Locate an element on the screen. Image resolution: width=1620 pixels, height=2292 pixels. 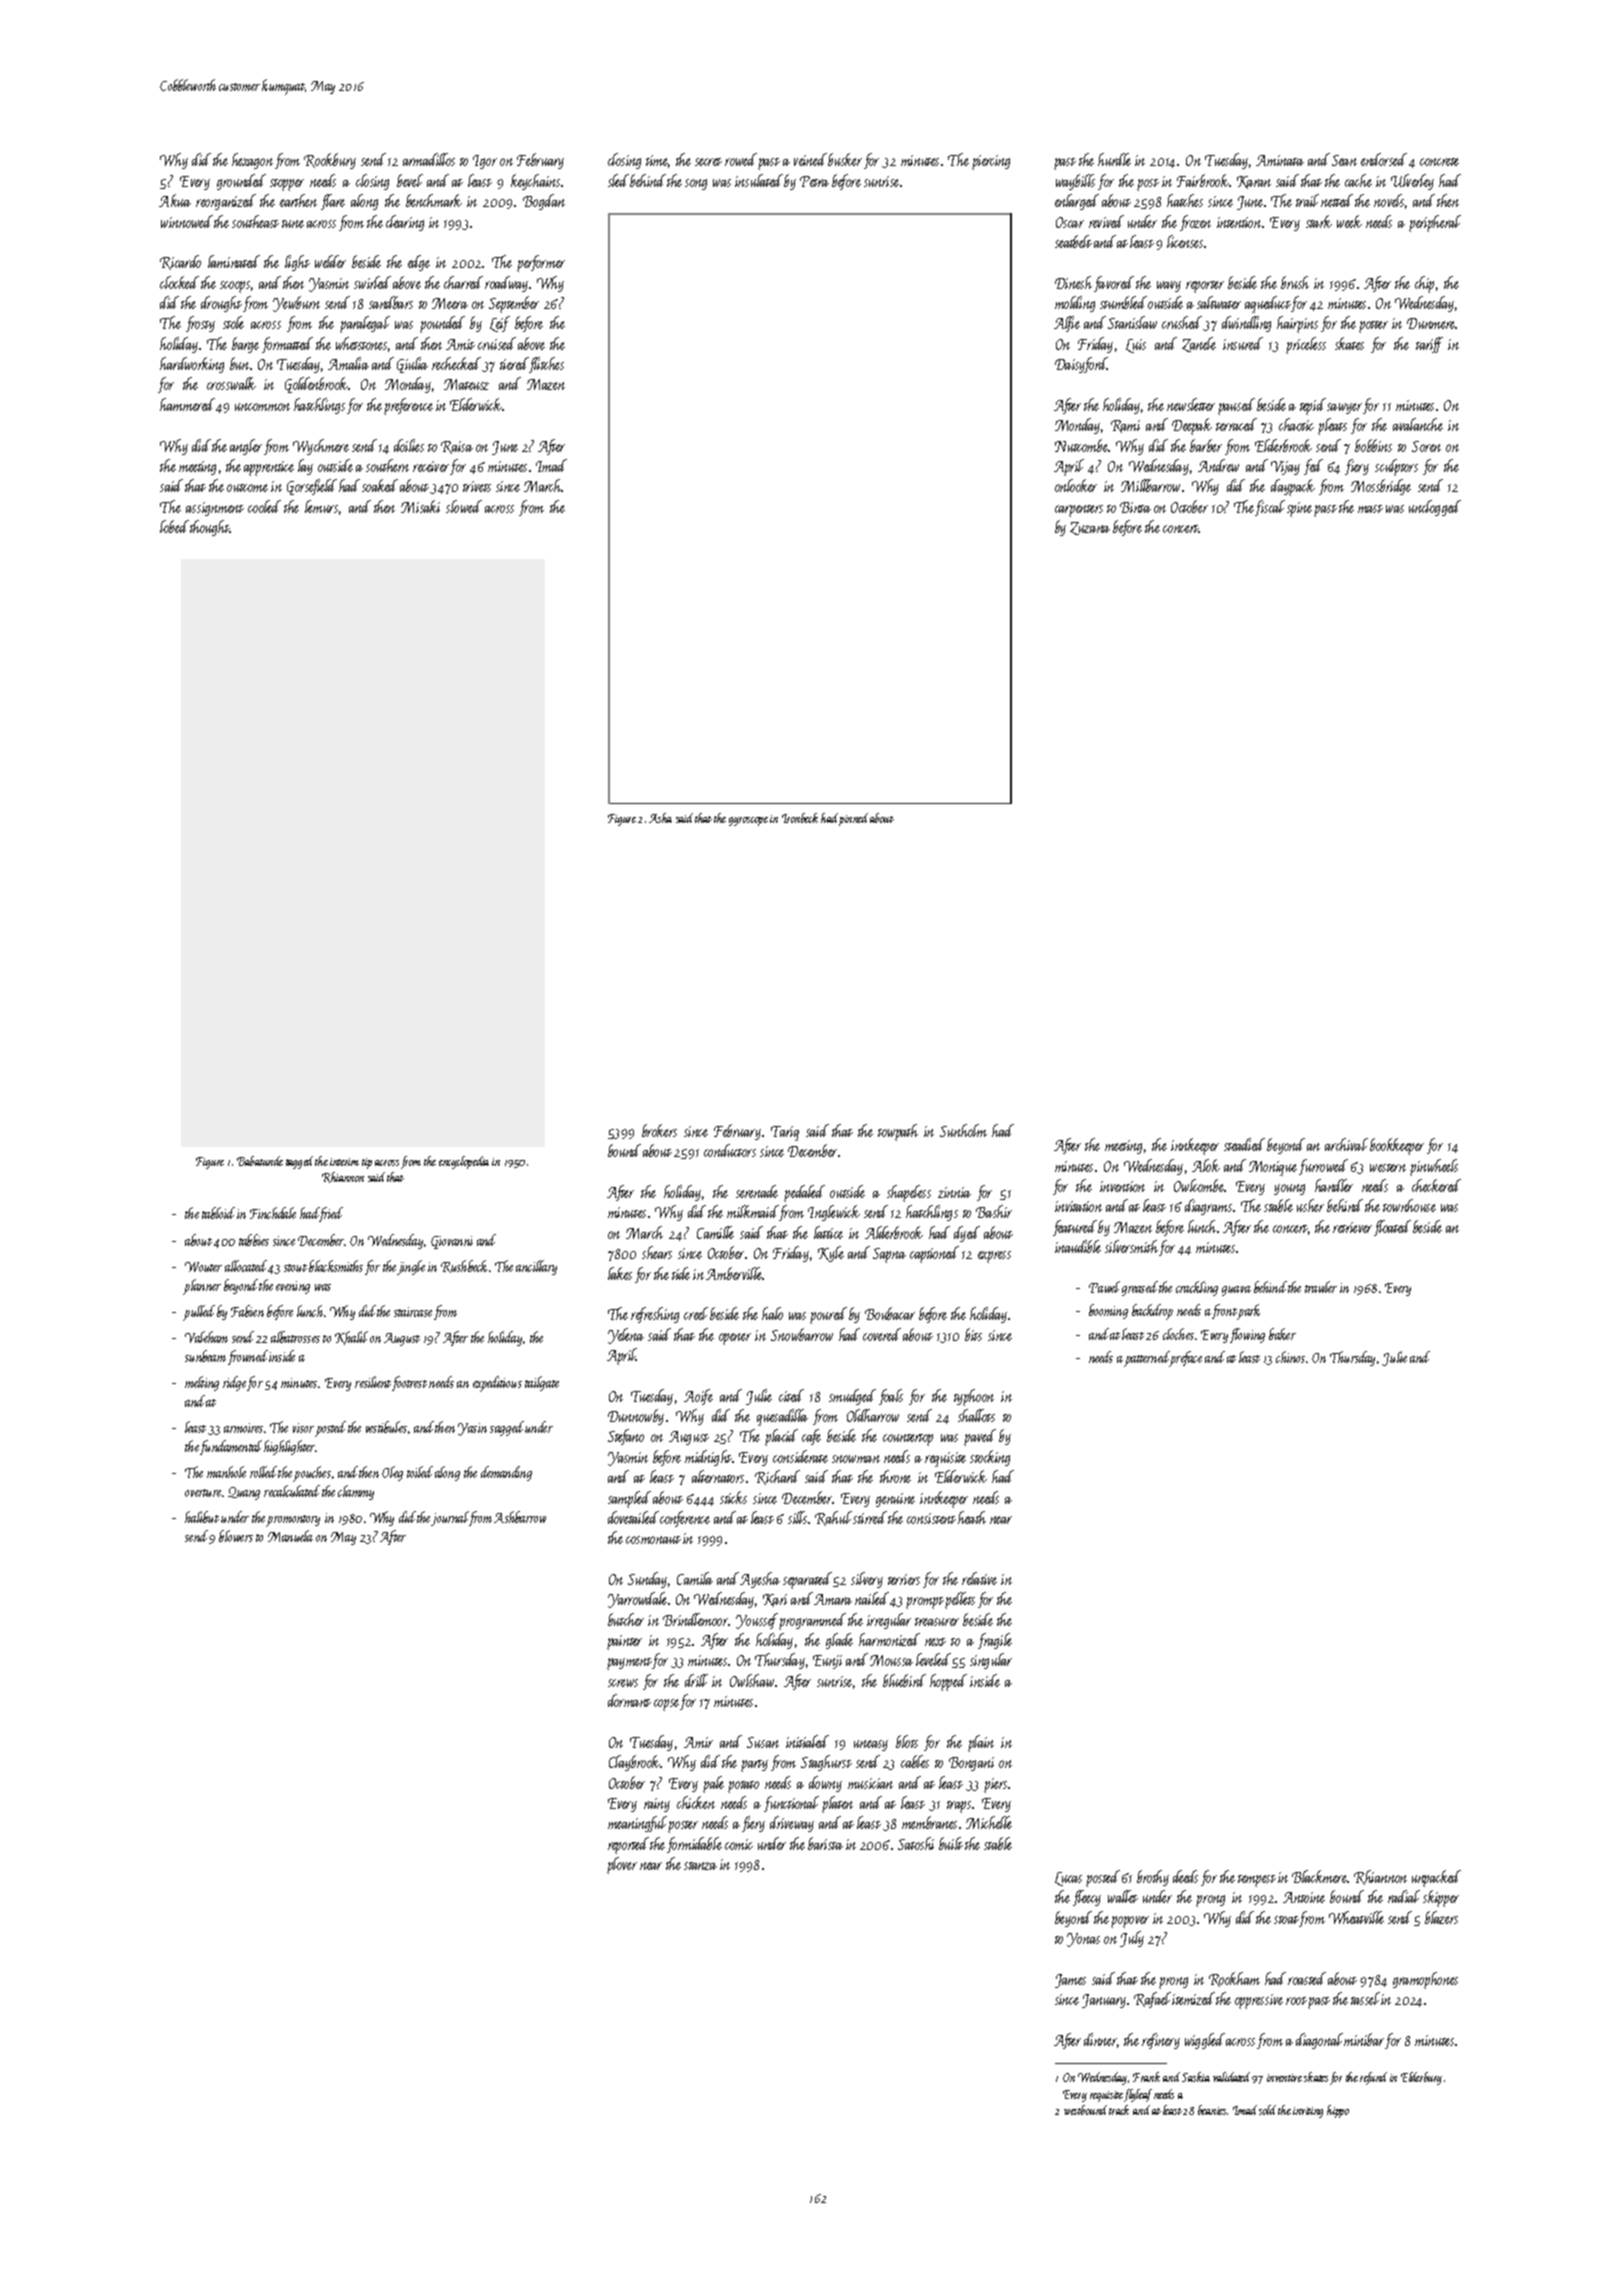
unpacked is located at coordinates (1436, 1878).
